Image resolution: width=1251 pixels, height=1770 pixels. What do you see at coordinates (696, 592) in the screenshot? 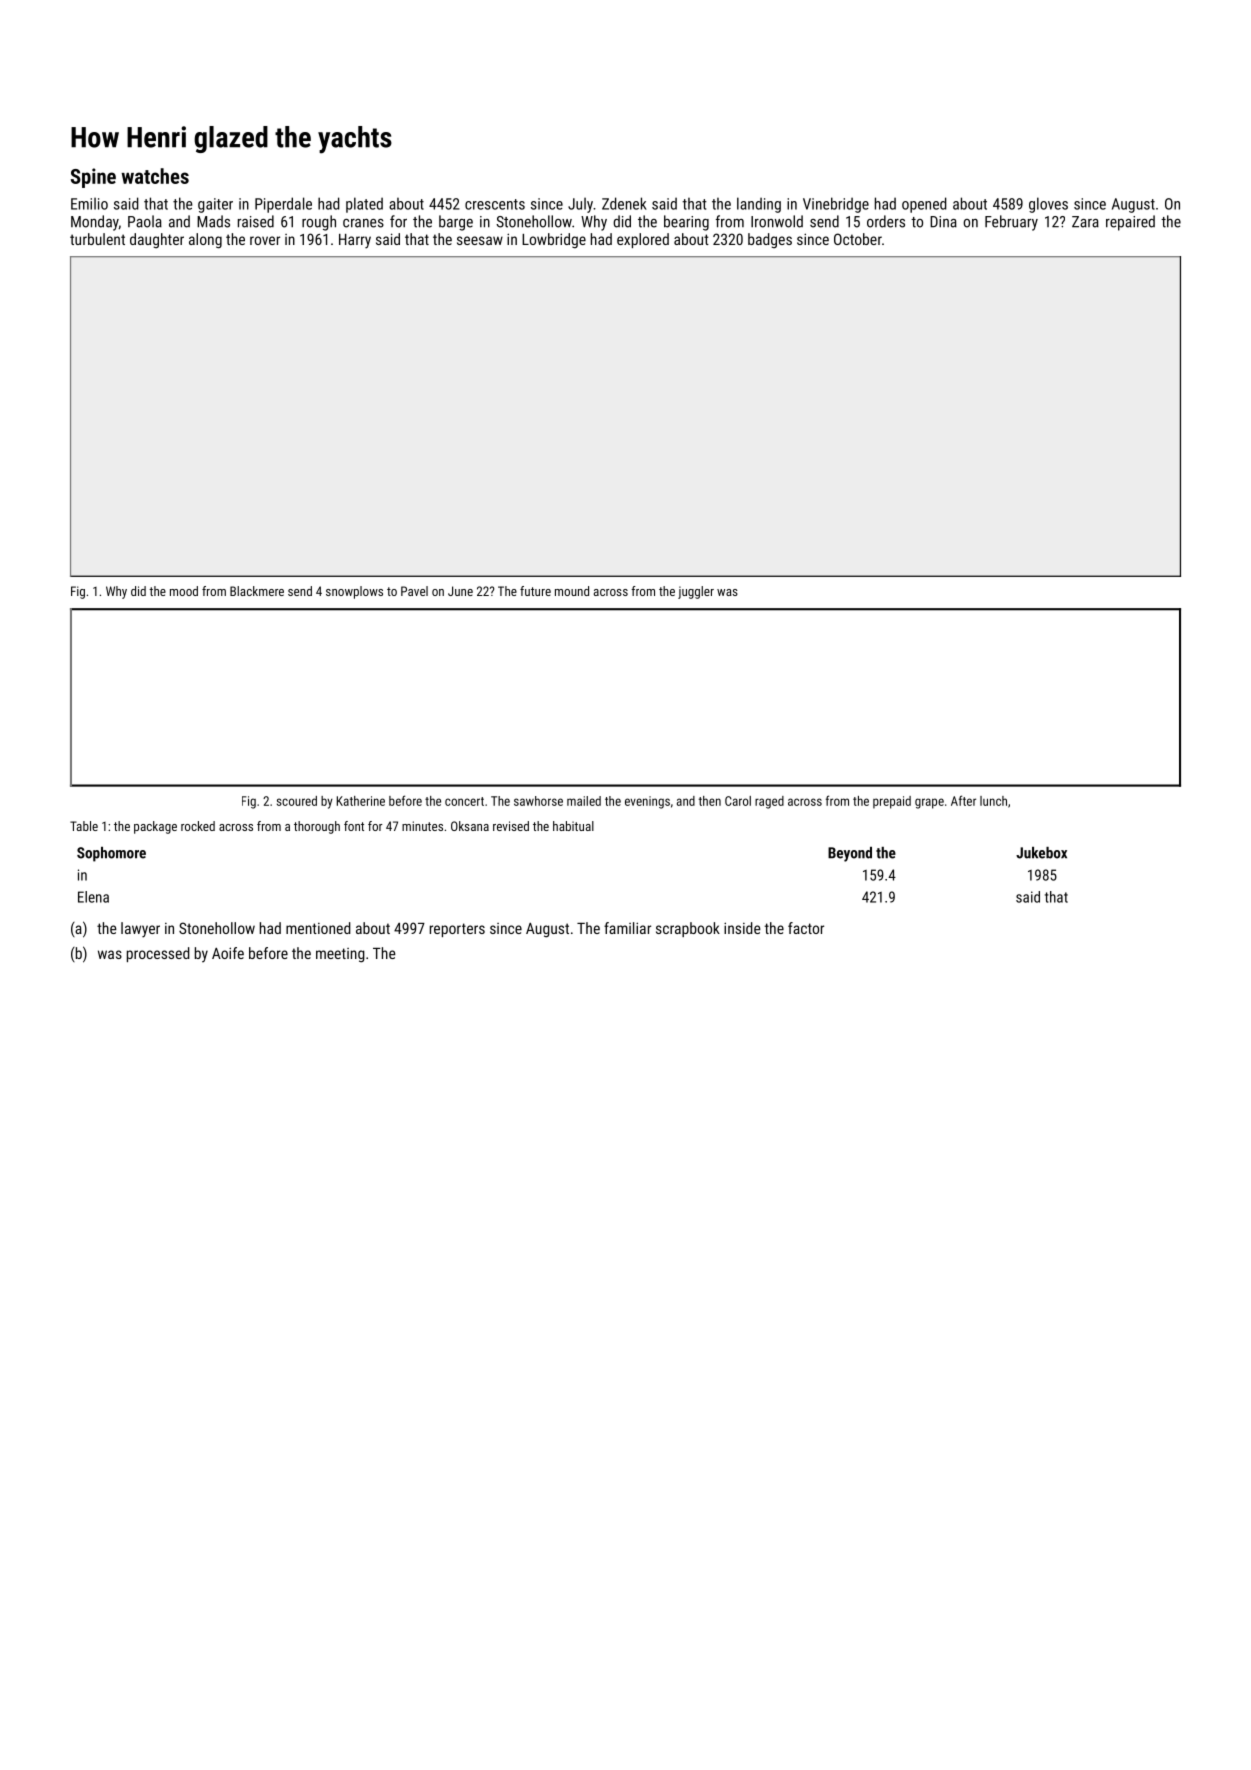
I see `juggler` at bounding box center [696, 592].
